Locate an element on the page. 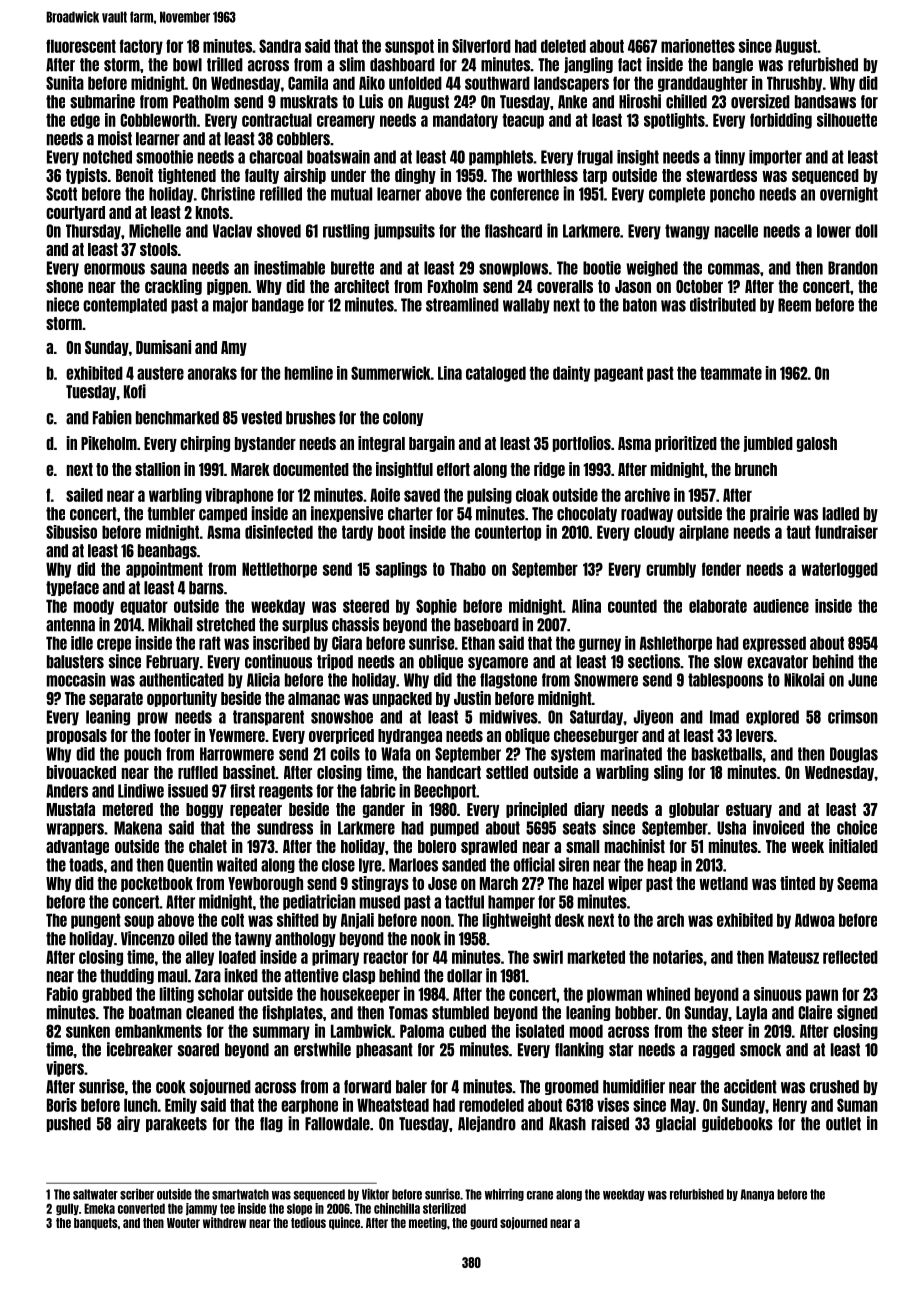 This image has height=1308, width=924. overnight is located at coordinates (849, 195).
